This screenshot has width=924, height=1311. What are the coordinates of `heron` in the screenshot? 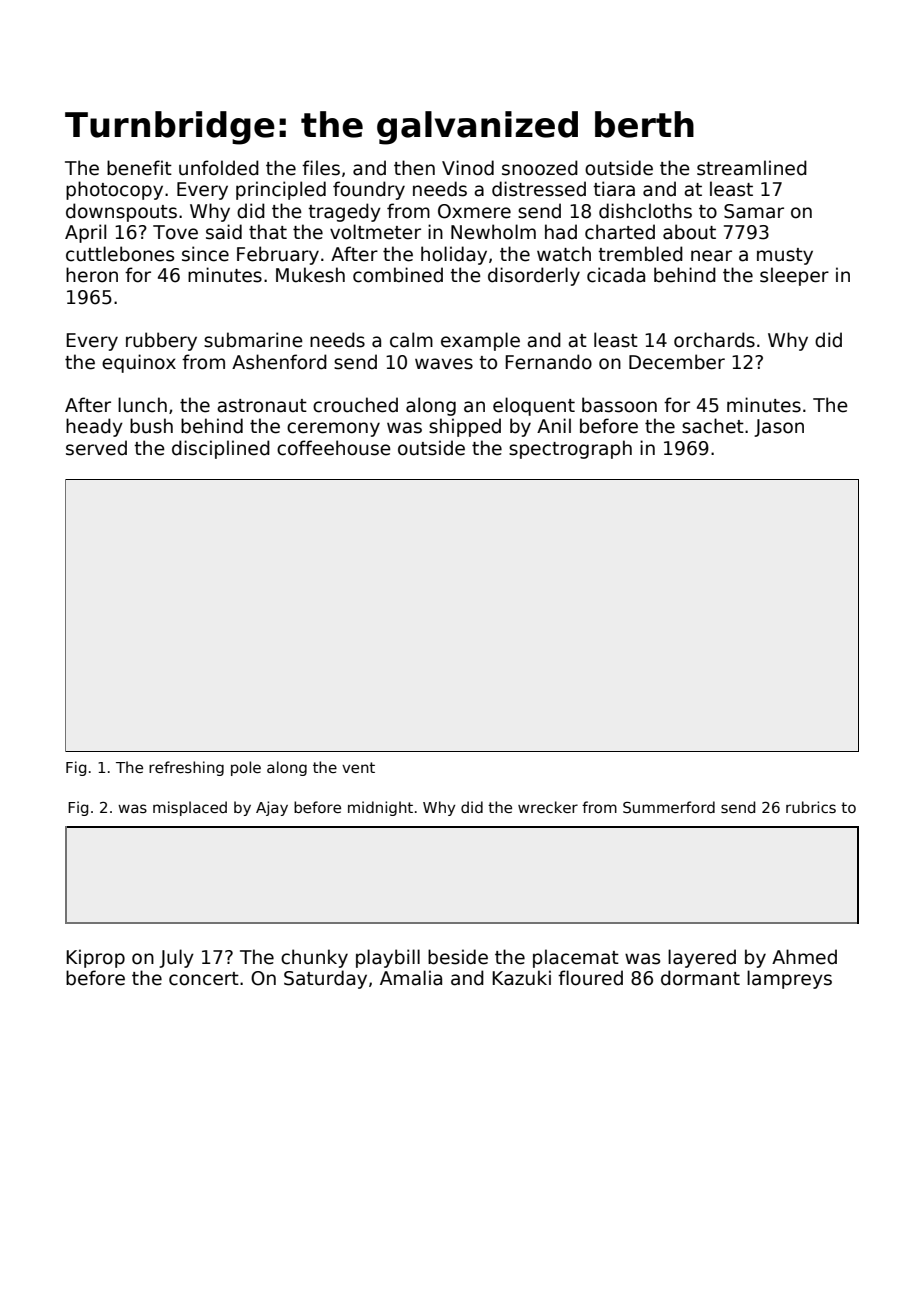 It's located at (92, 275).
